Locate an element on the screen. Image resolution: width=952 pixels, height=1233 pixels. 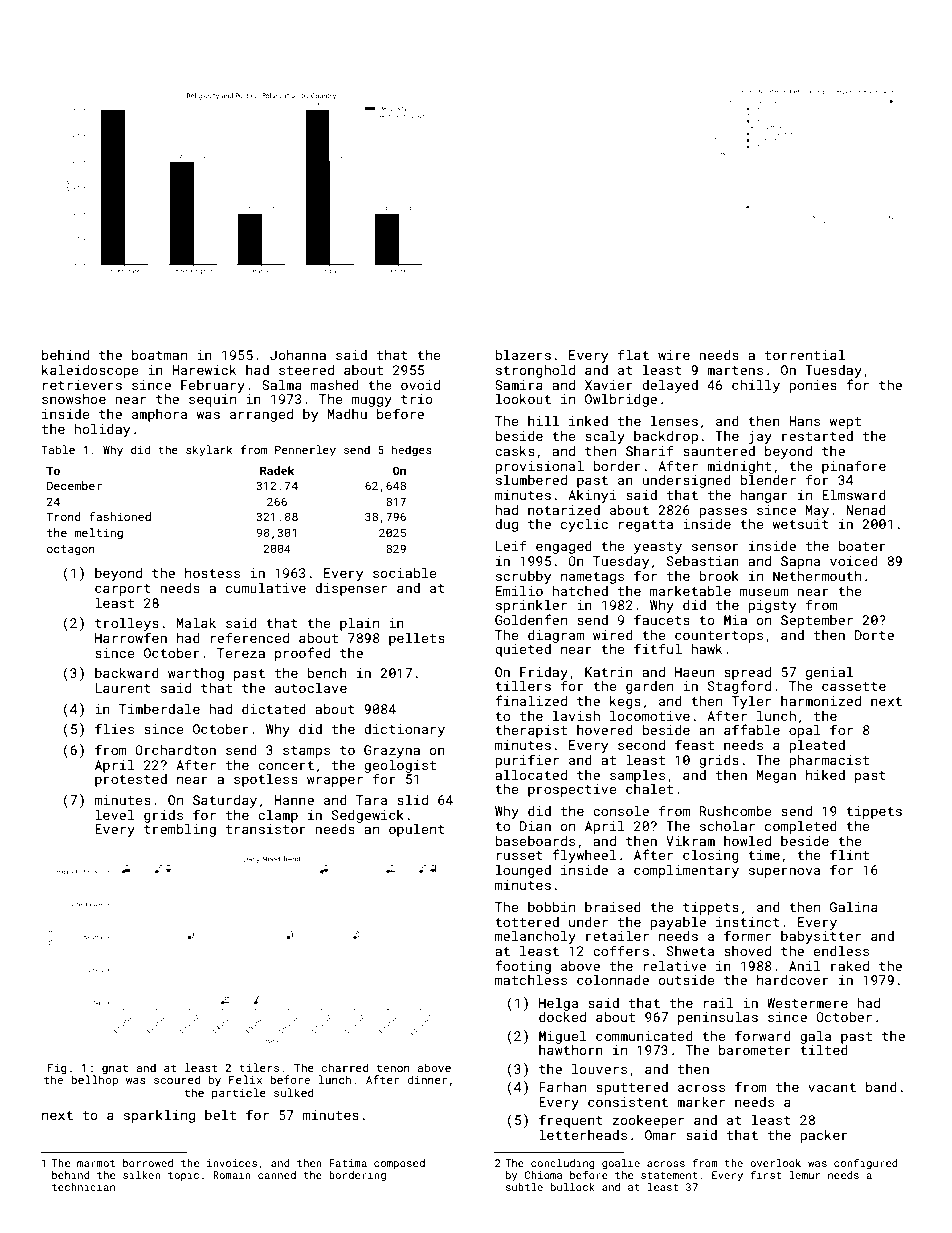
belt is located at coordinates (220, 1115).
